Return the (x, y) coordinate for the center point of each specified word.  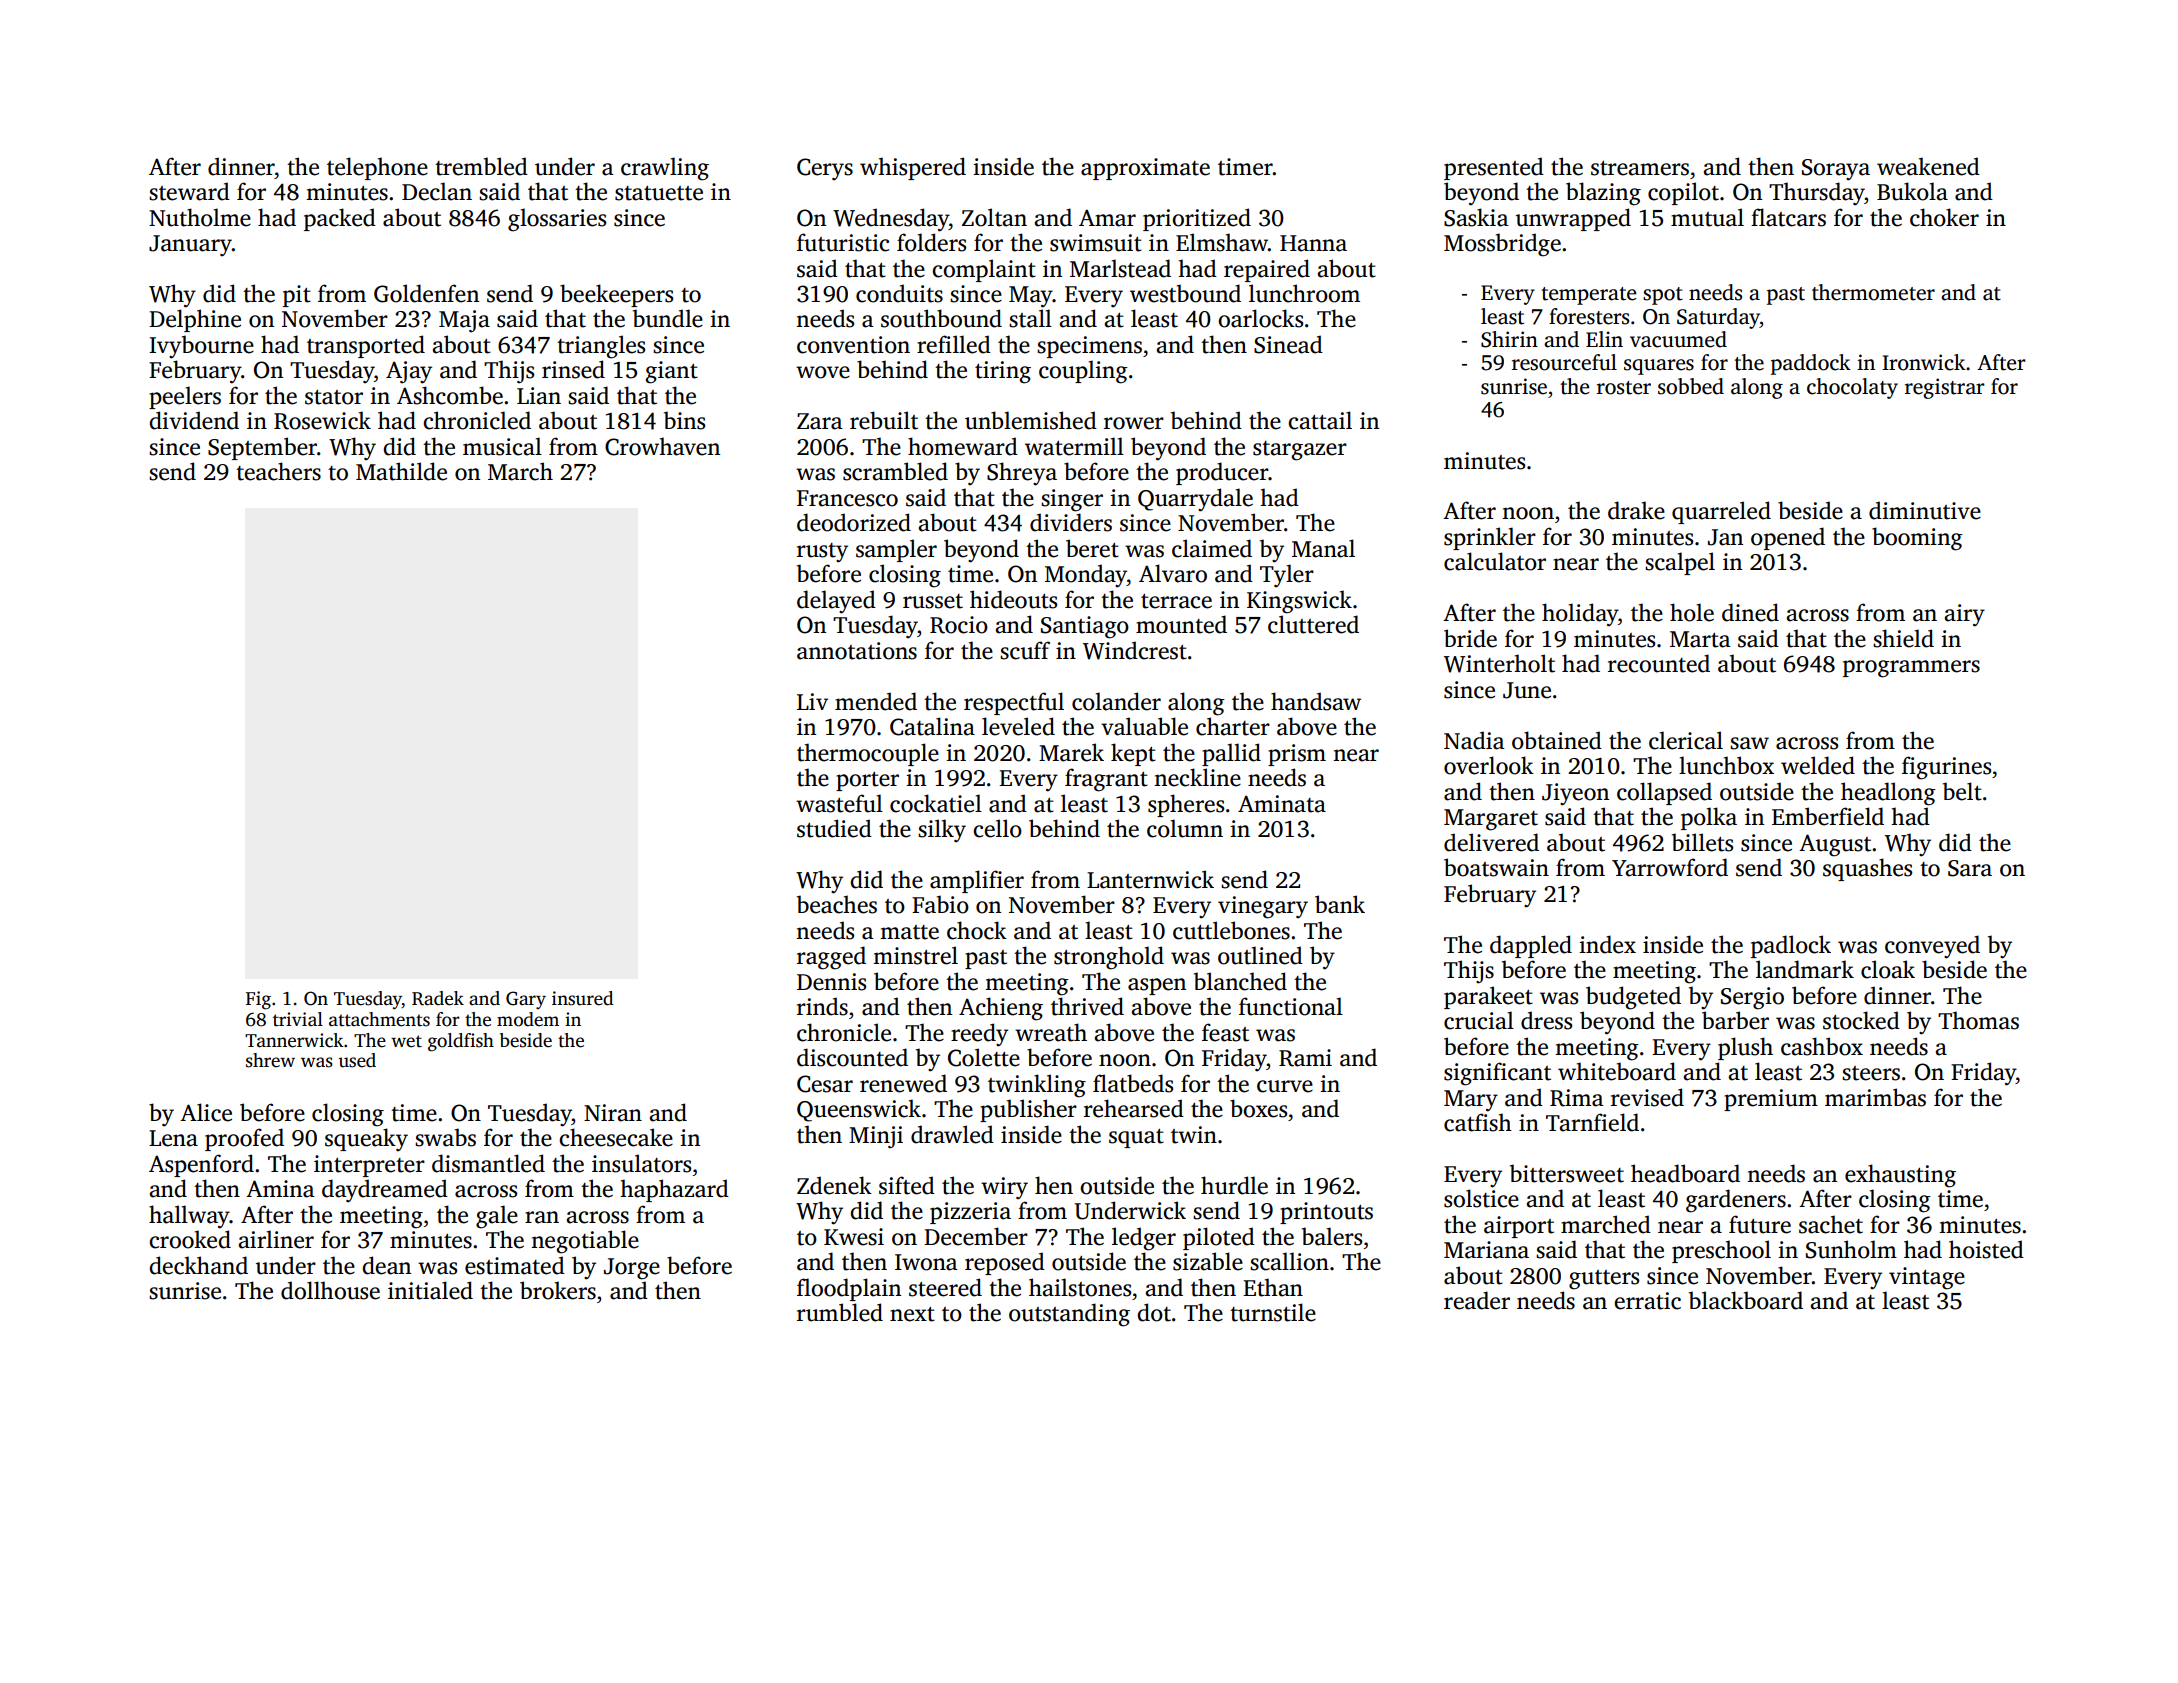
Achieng (1001, 1009)
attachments (379, 1019)
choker (1944, 217)
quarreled (1721, 512)
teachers (278, 471)
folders (931, 242)
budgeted (1633, 998)
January (190, 245)
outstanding (1069, 1315)
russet (933, 601)
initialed (430, 1290)
